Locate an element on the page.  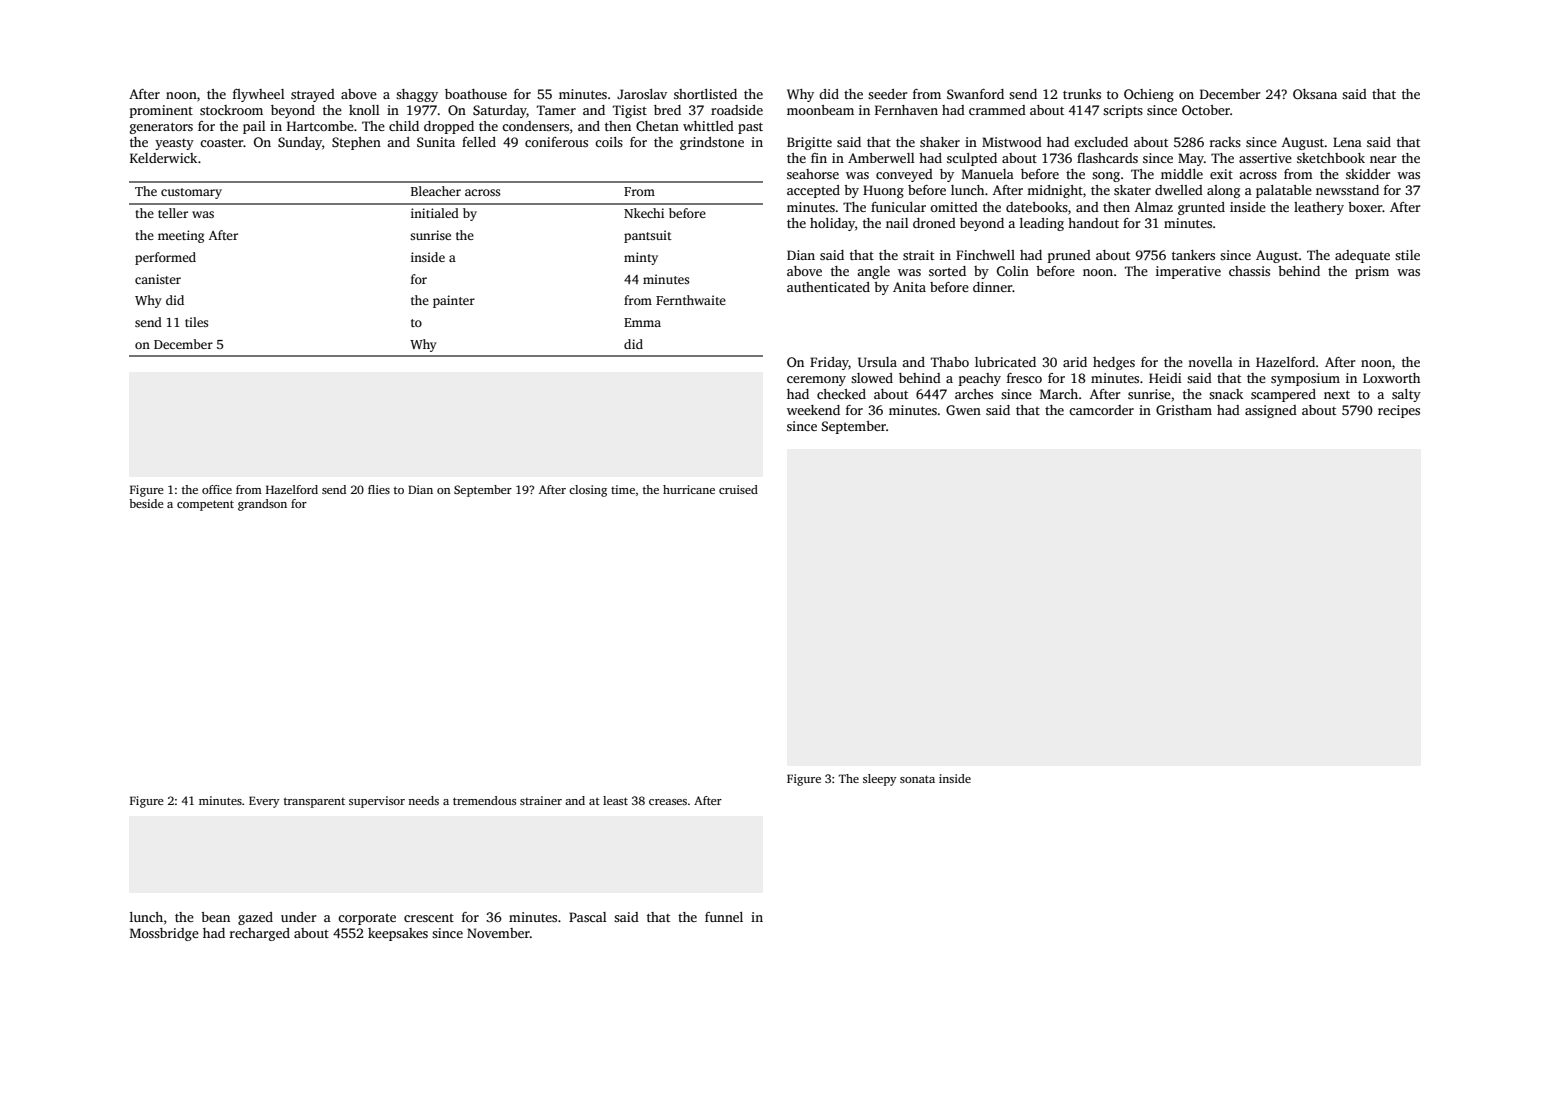
funnel is located at coordinates (724, 917).
